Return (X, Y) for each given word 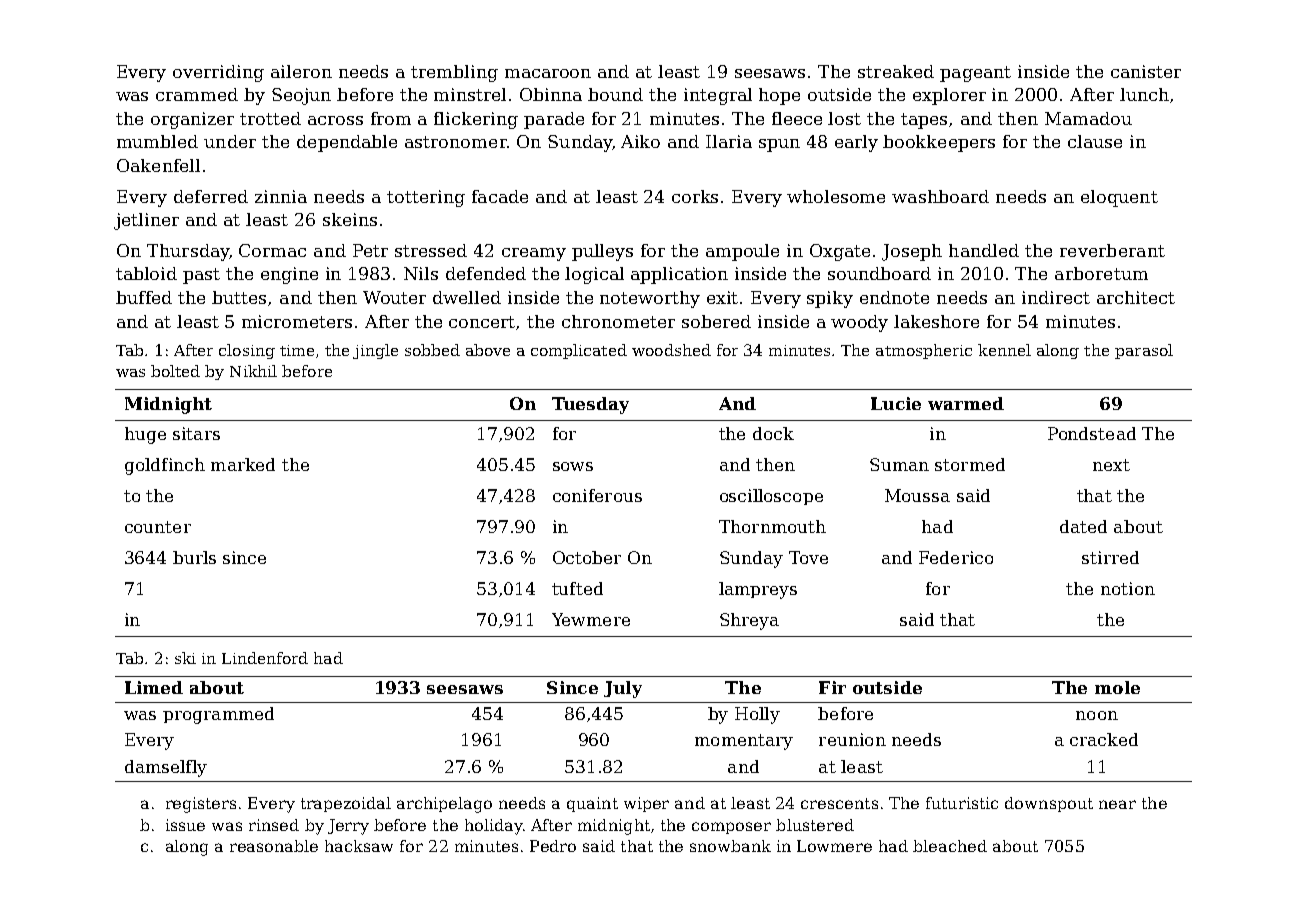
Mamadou (1088, 118)
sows (573, 466)
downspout (1049, 804)
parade (554, 120)
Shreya (749, 621)
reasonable (274, 846)
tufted (577, 588)
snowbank (730, 846)
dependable (347, 143)
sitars (196, 433)
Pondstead (1092, 433)
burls (194, 557)
